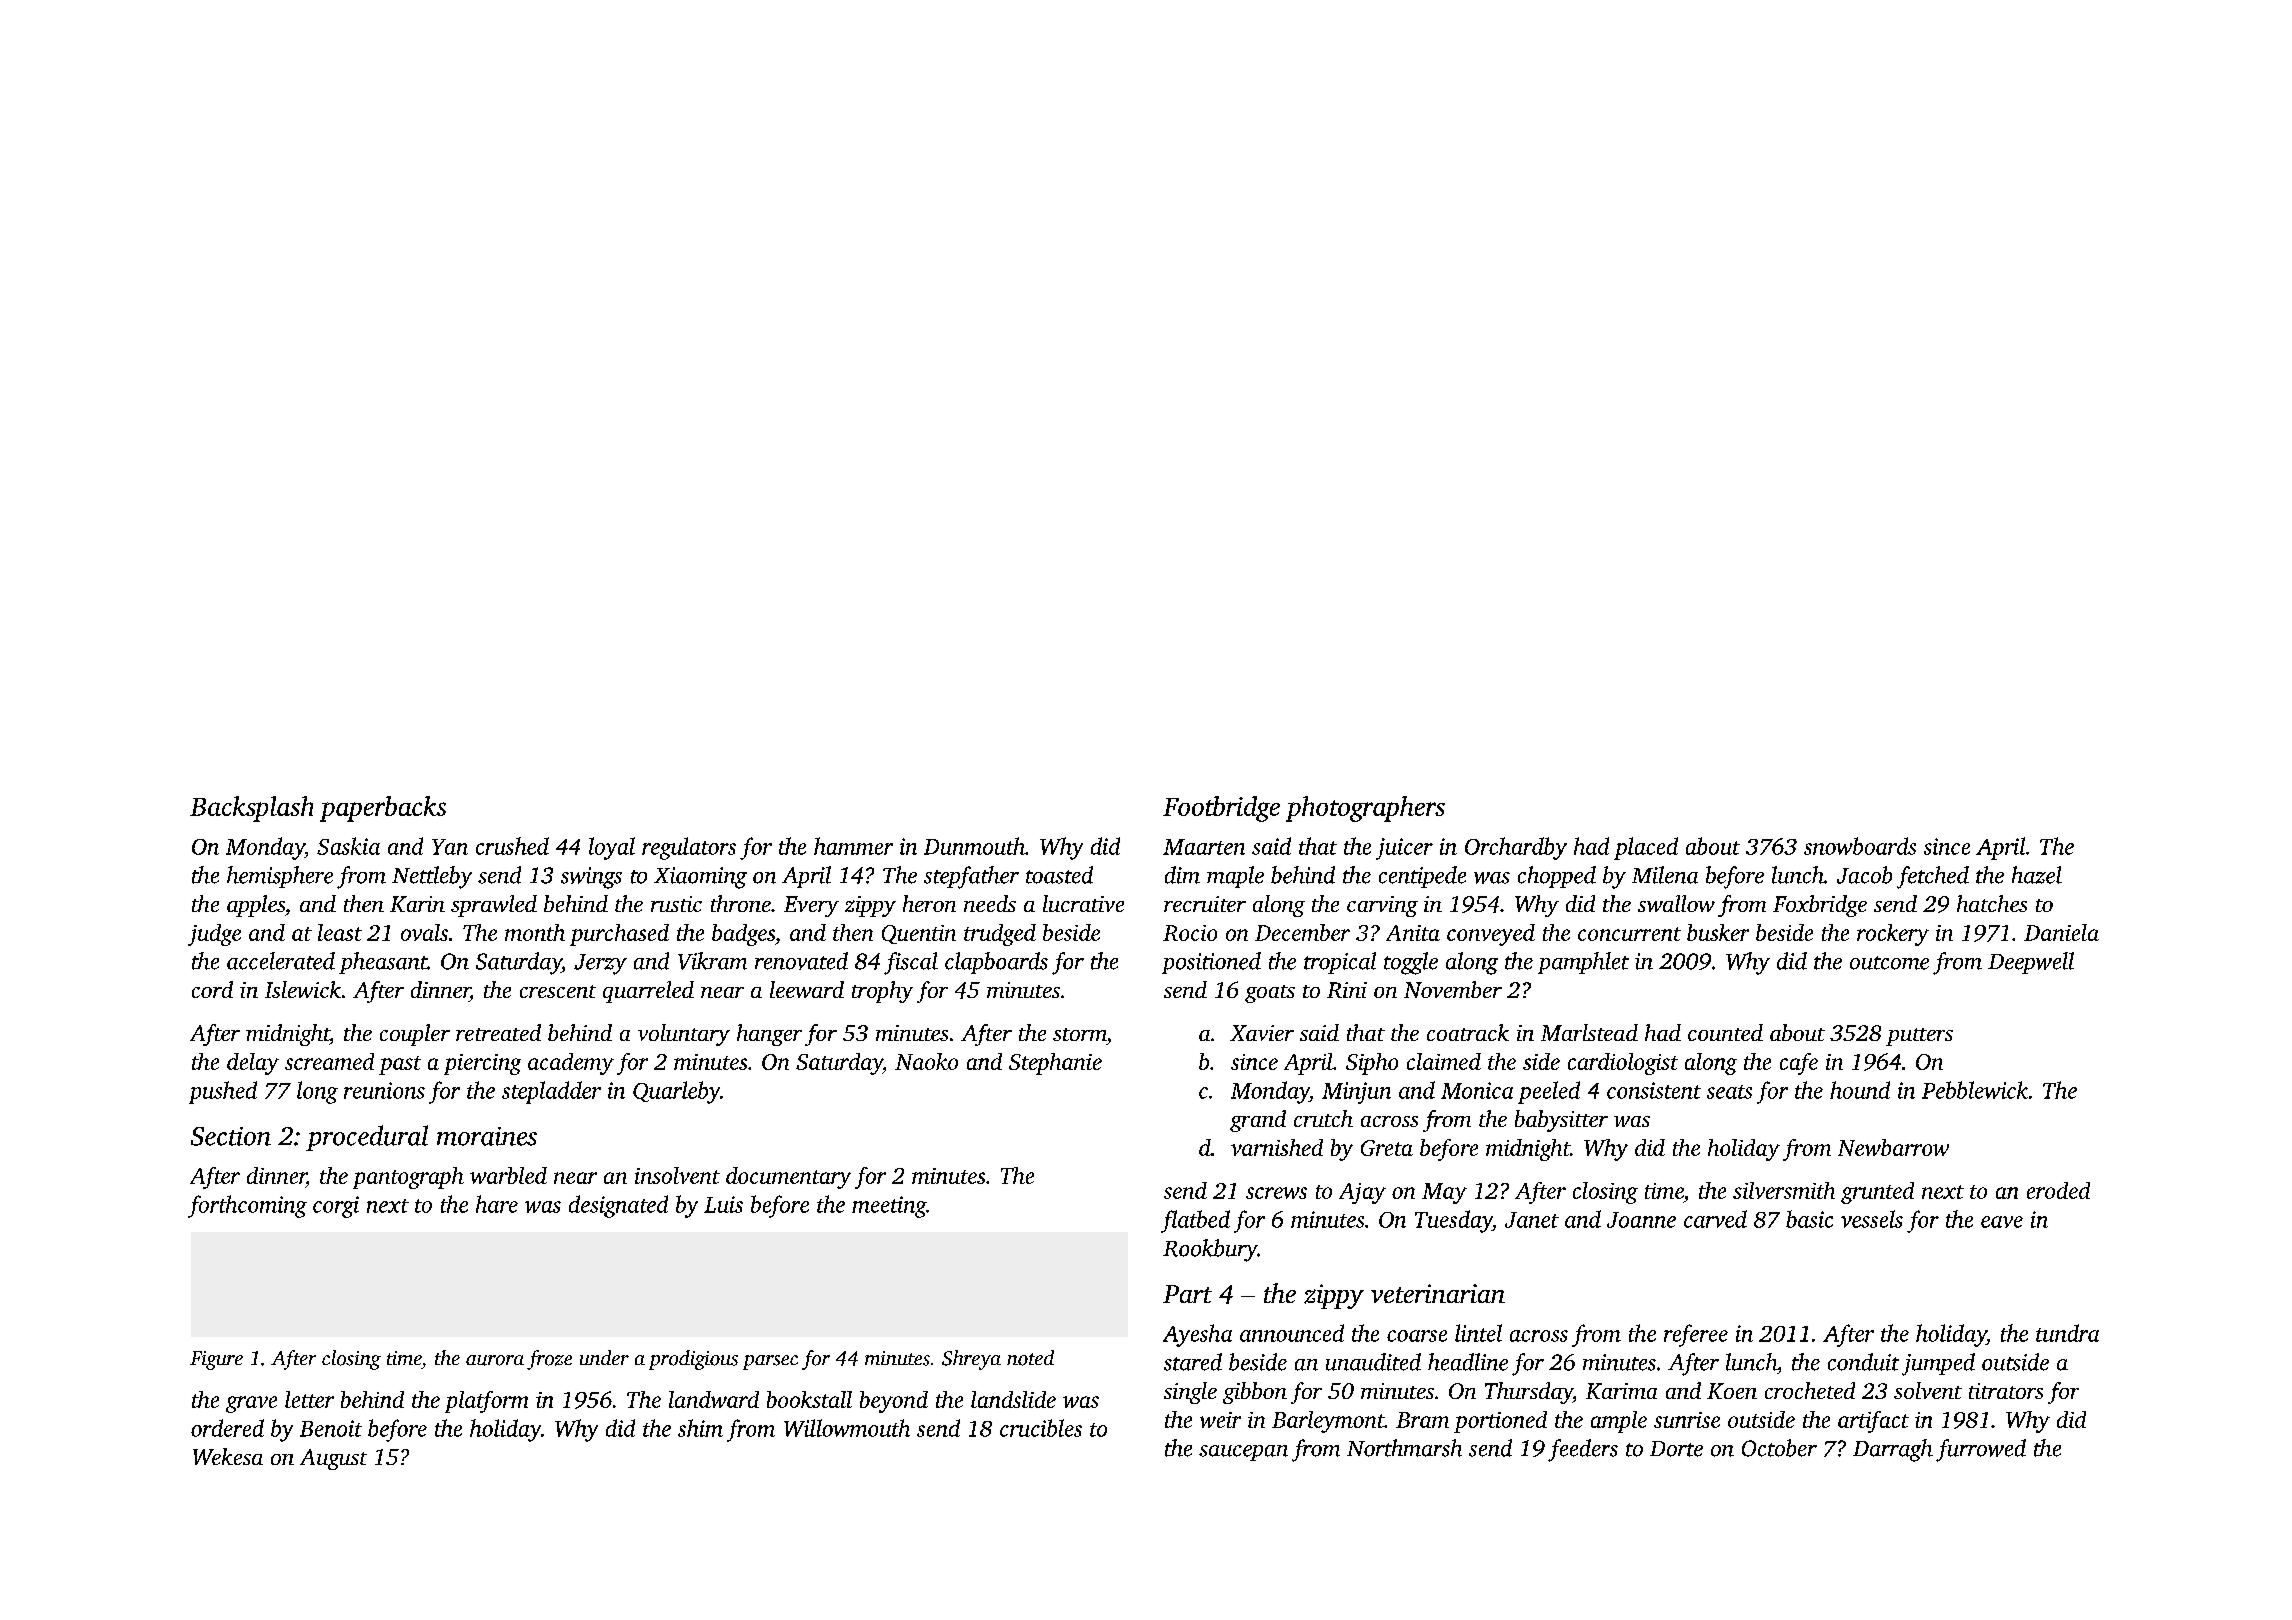  I want to click on eroded, so click(2058, 1190).
